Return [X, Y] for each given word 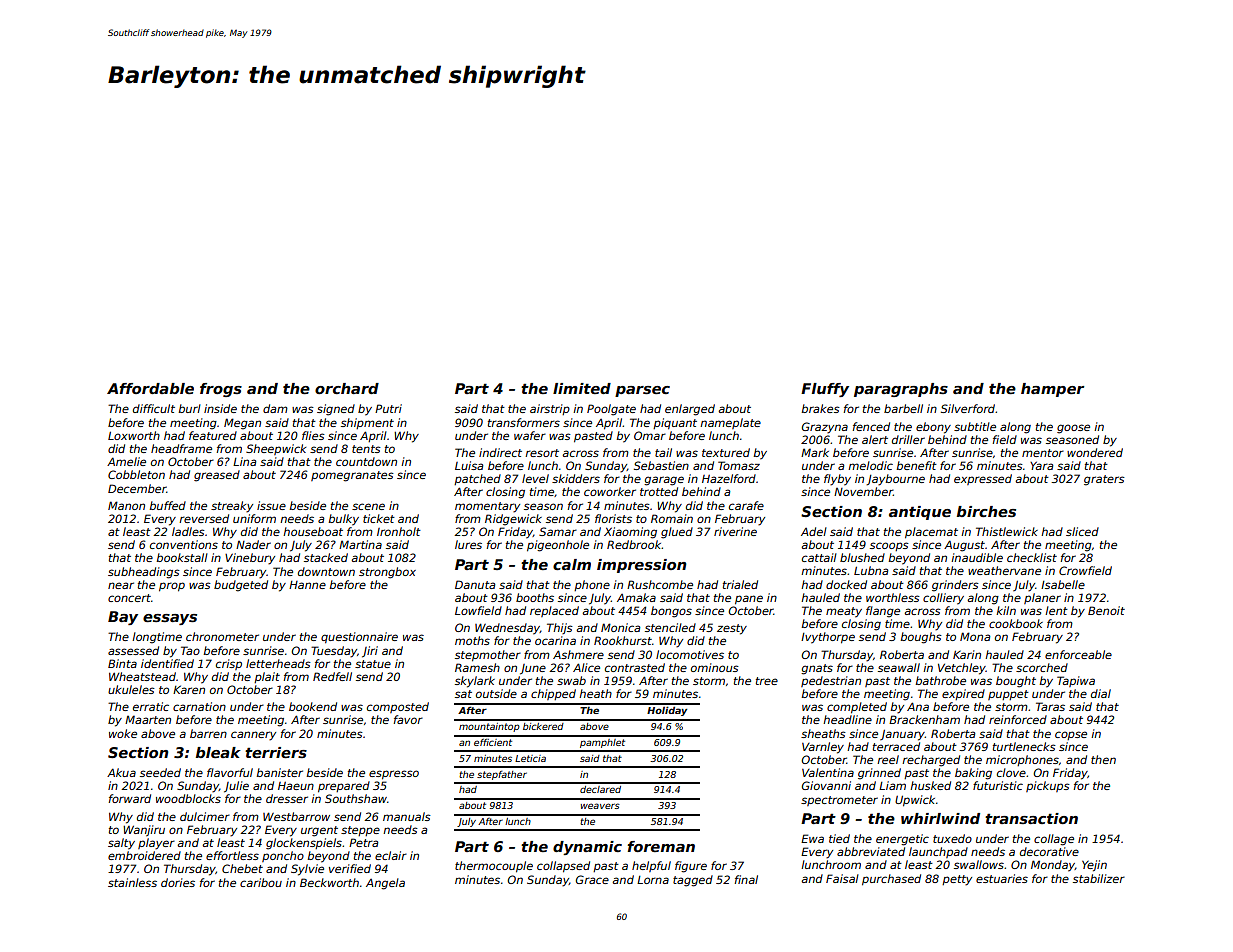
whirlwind [940, 818]
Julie [236, 787]
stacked [326, 557]
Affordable [150, 388]
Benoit [1106, 610]
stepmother [488, 656]
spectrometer [839, 801]
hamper [1052, 390]
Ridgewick [513, 520]
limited [582, 388]
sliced [1082, 531]
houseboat [313, 531]
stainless [132, 882]
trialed [740, 584]
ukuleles [131, 689]
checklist [1032, 557]
